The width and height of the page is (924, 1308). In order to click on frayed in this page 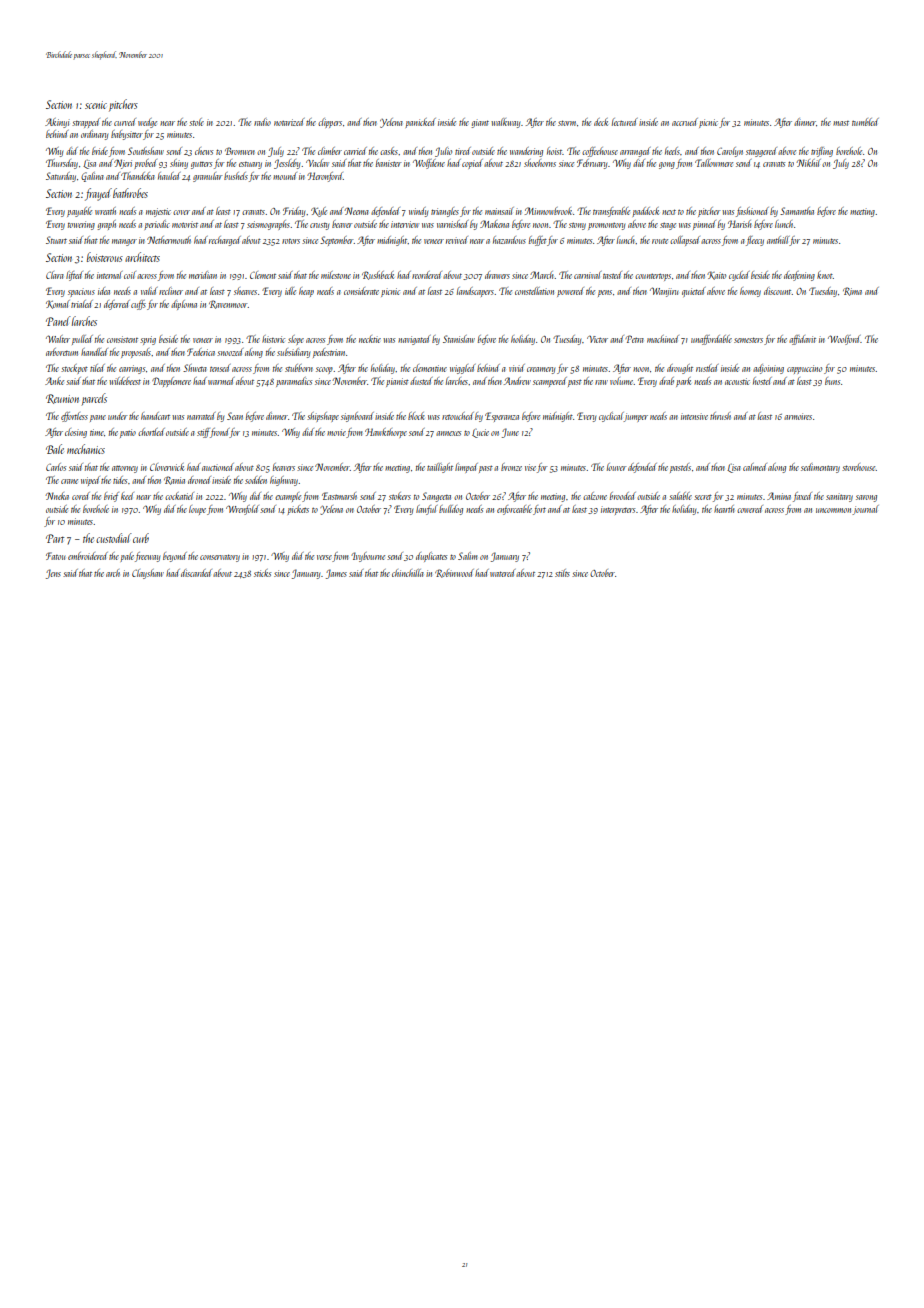, I will do `click(98, 194)`.
